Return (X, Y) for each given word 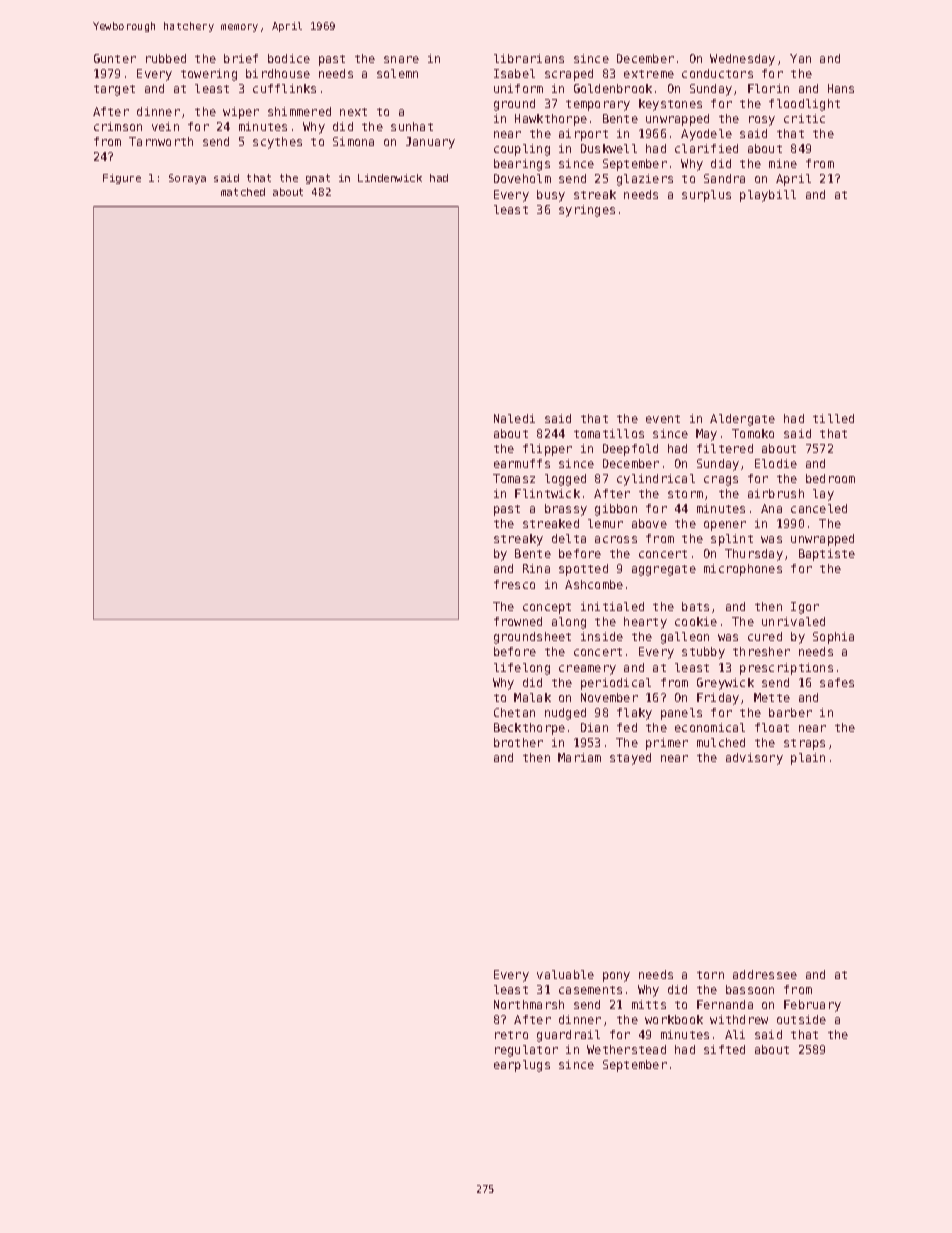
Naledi (514, 418)
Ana (771, 508)
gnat (318, 179)
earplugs (522, 1066)
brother (518, 742)
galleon (685, 638)
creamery (587, 670)
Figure (122, 179)
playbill (768, 196)
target (114, 90)
